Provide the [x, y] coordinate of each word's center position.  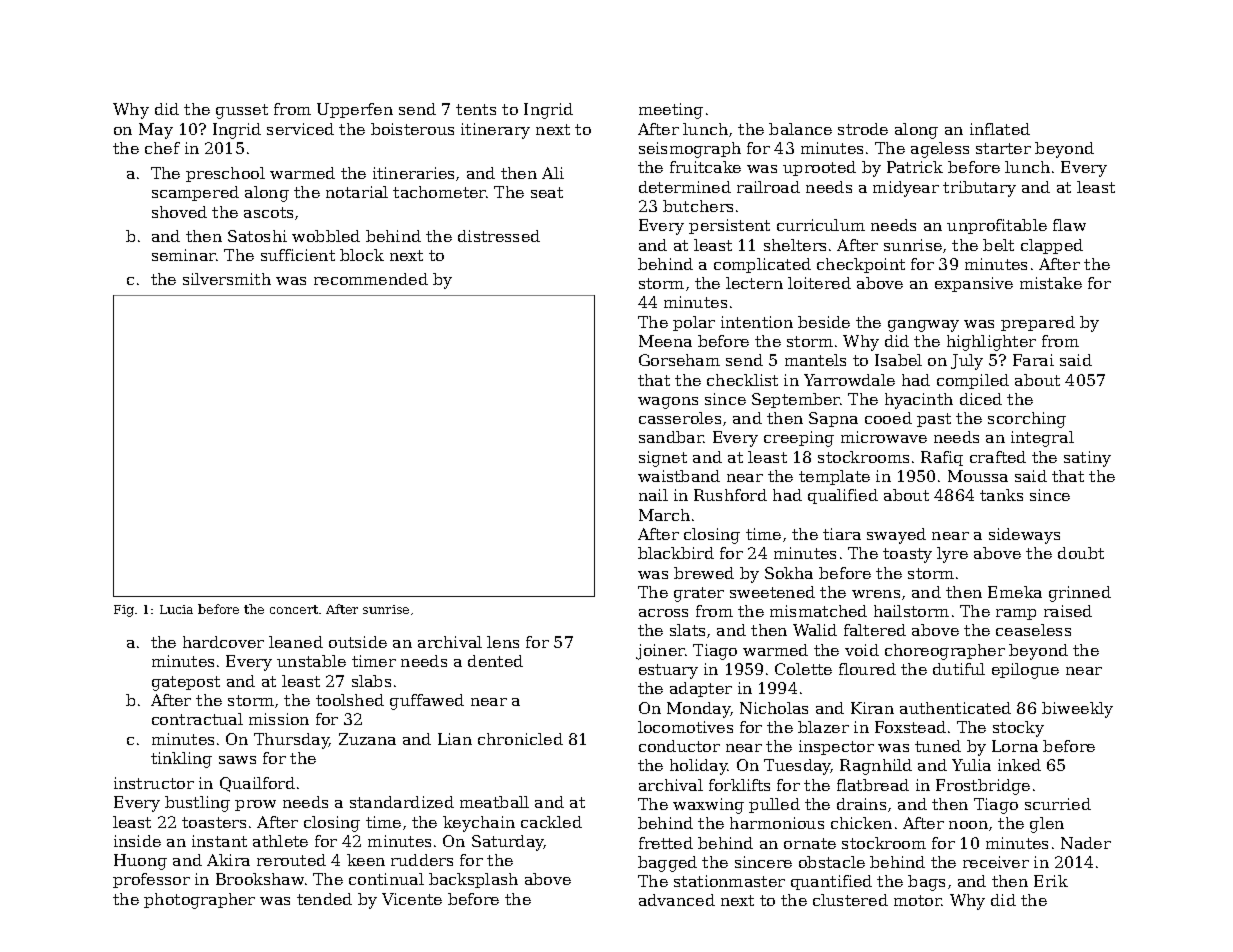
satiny [1087, 459]
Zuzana [367, 739]
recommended [371, 279]
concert [294, 609]
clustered [850, 900]
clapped [1052, 246]
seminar [184, 255]
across [663, 613]
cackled [551, 822]
